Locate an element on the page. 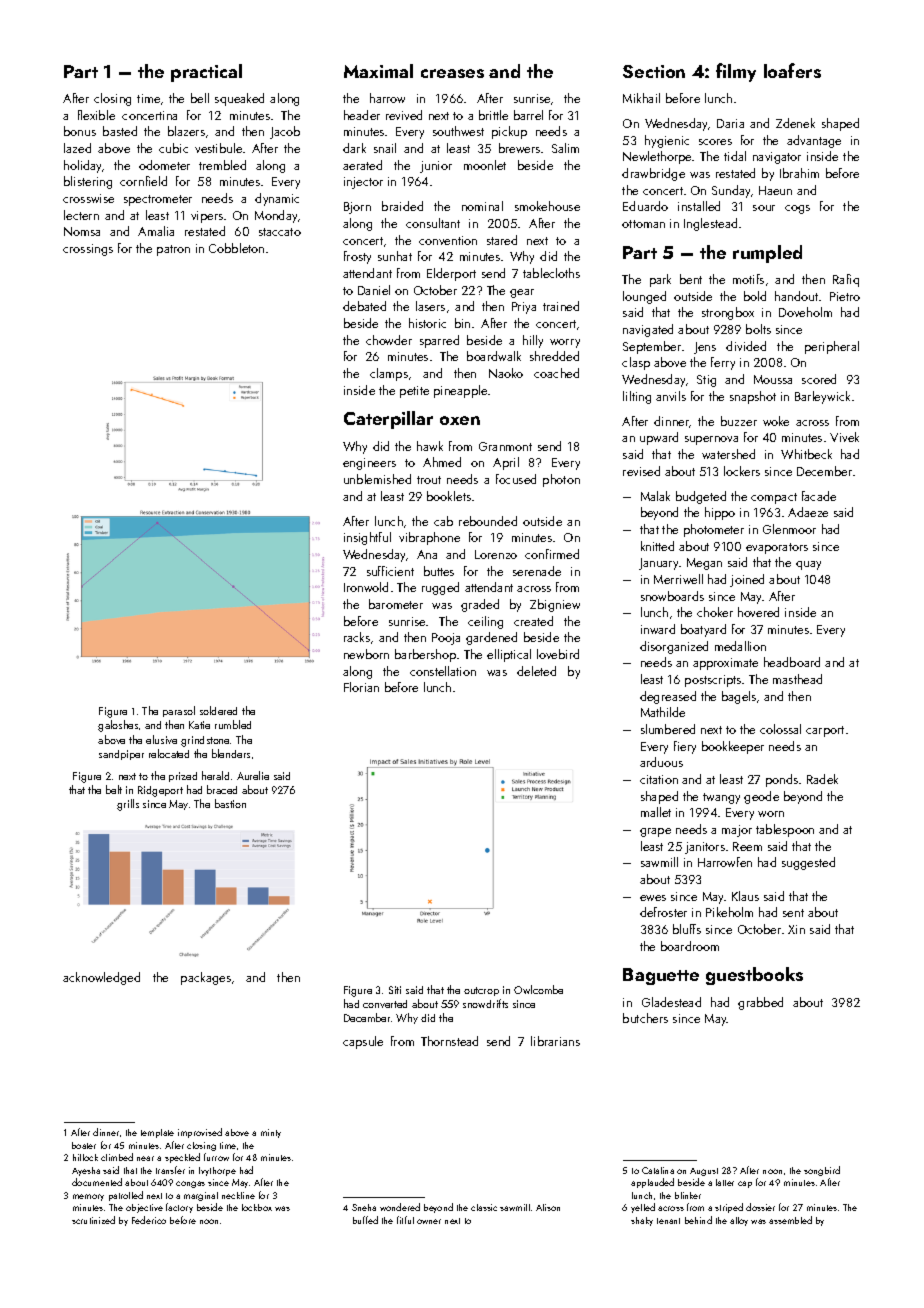  masthead is located at coordinates (797, 679).
